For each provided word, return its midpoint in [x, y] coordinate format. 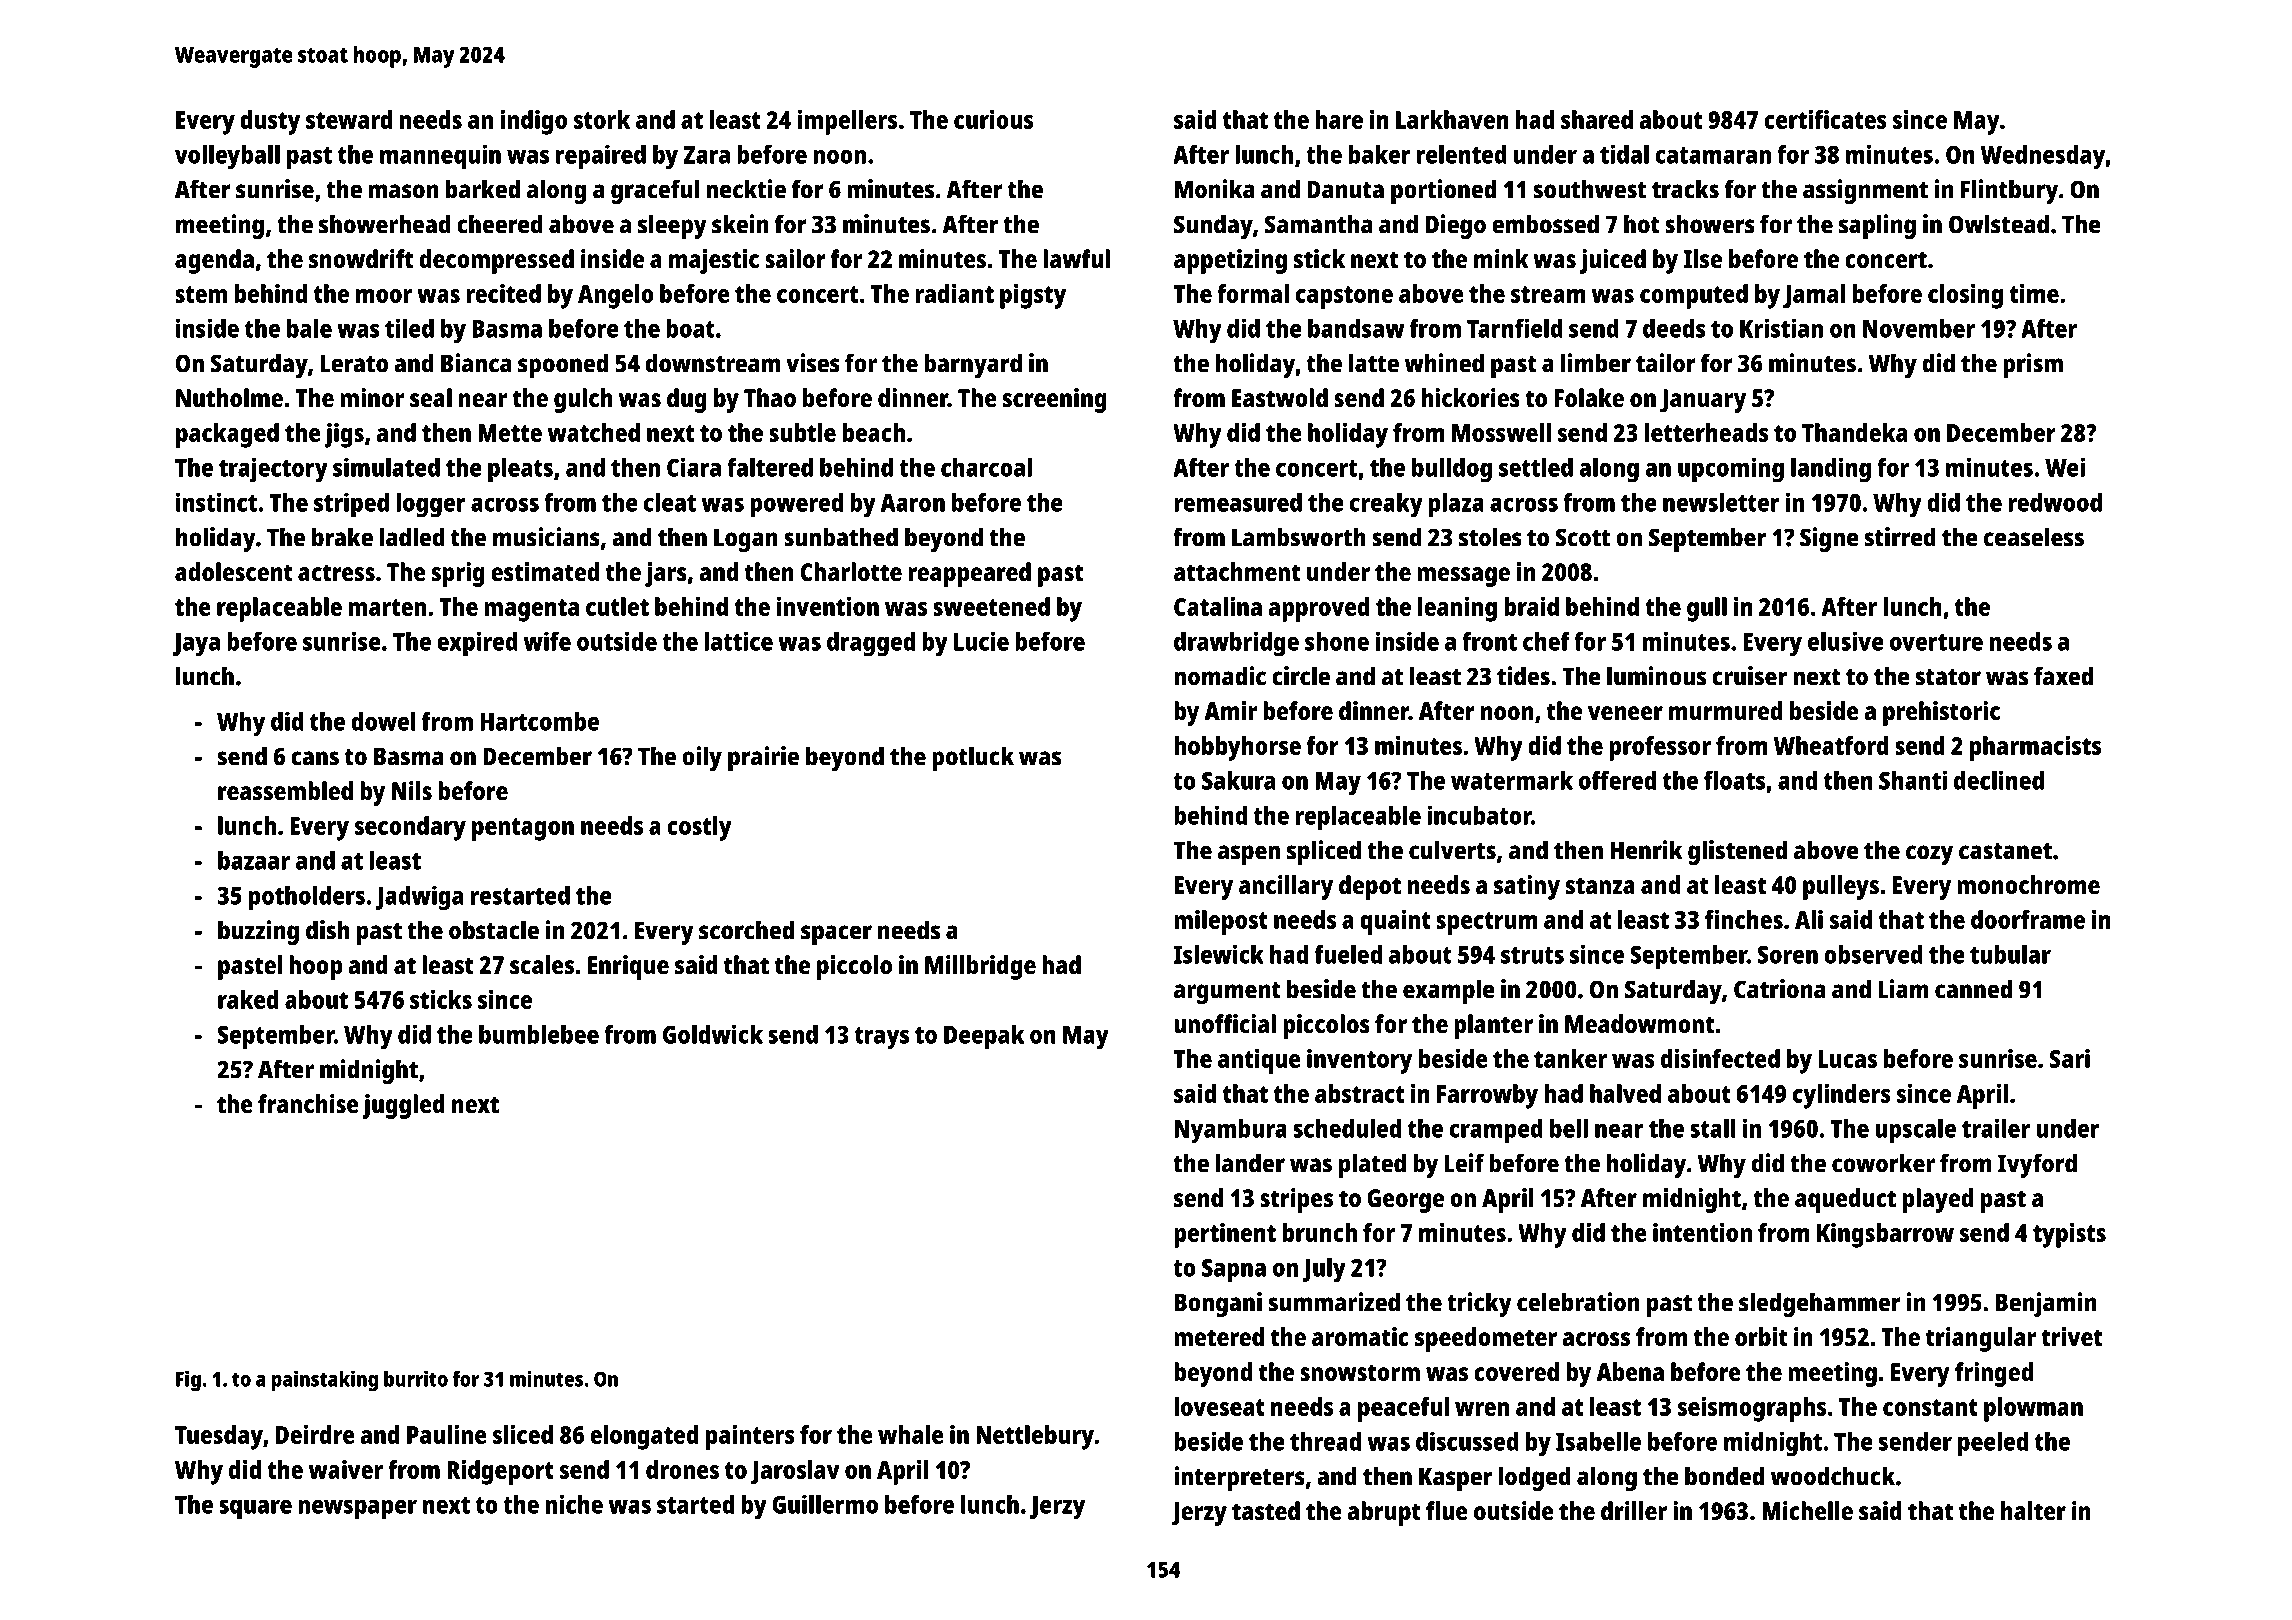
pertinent [1225, 1235]
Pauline [447, 1434]
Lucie [981, 641]
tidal [1624, 154]
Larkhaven [1452, 119]
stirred [1900, 537]
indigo [533, 122]
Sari [2070, 1058]
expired [477, 644]
